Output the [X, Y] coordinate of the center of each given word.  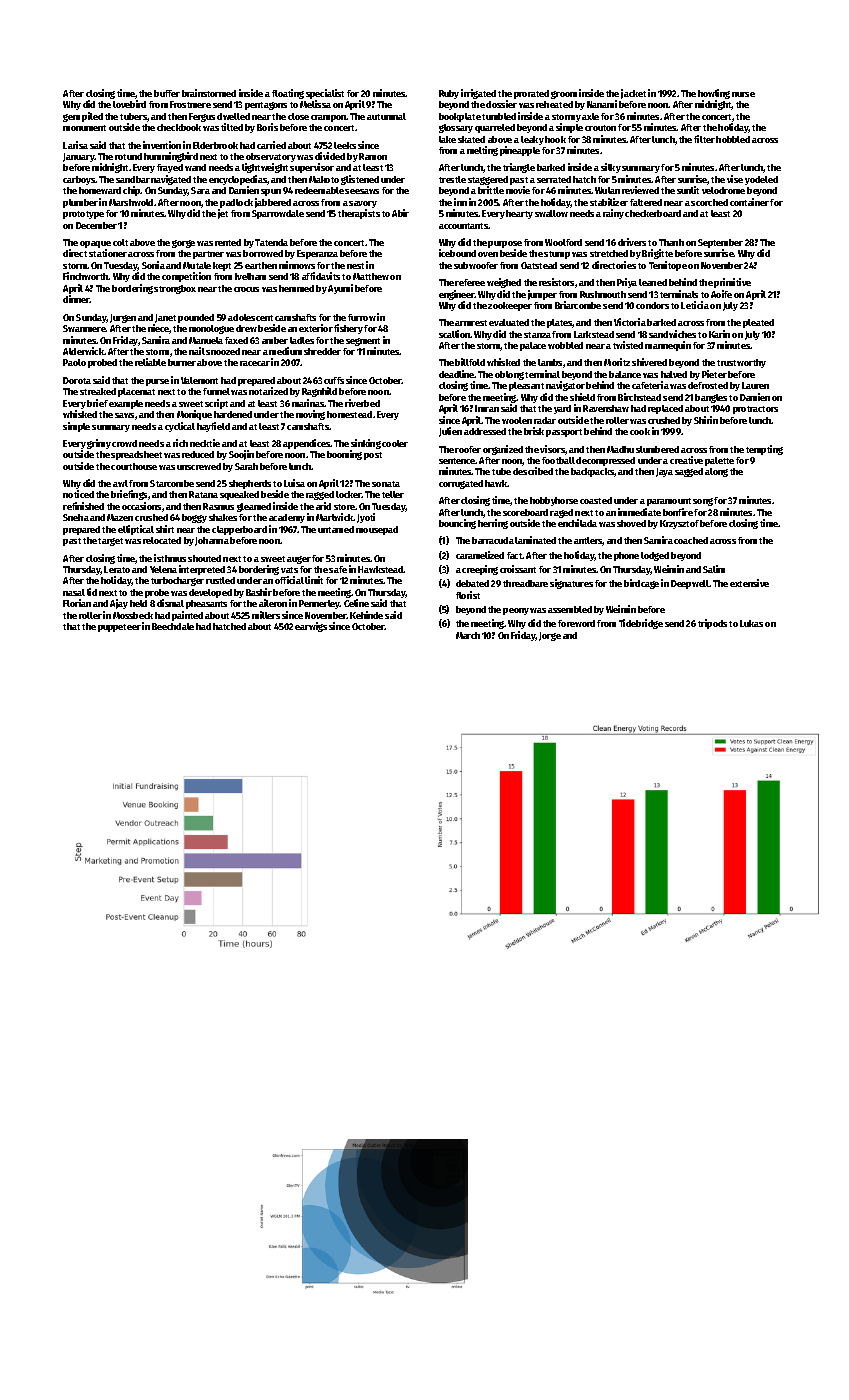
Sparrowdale [278, 214]
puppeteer [119, 628]
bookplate [460, 117]
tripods [712, 624]
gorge [183, 244]
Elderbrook [215, 145]
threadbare [525, 583]
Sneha [76, 517]
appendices [307, 444]
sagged [689, 472]
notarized [268, 391]
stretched [609, 253]
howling [714, 94]
